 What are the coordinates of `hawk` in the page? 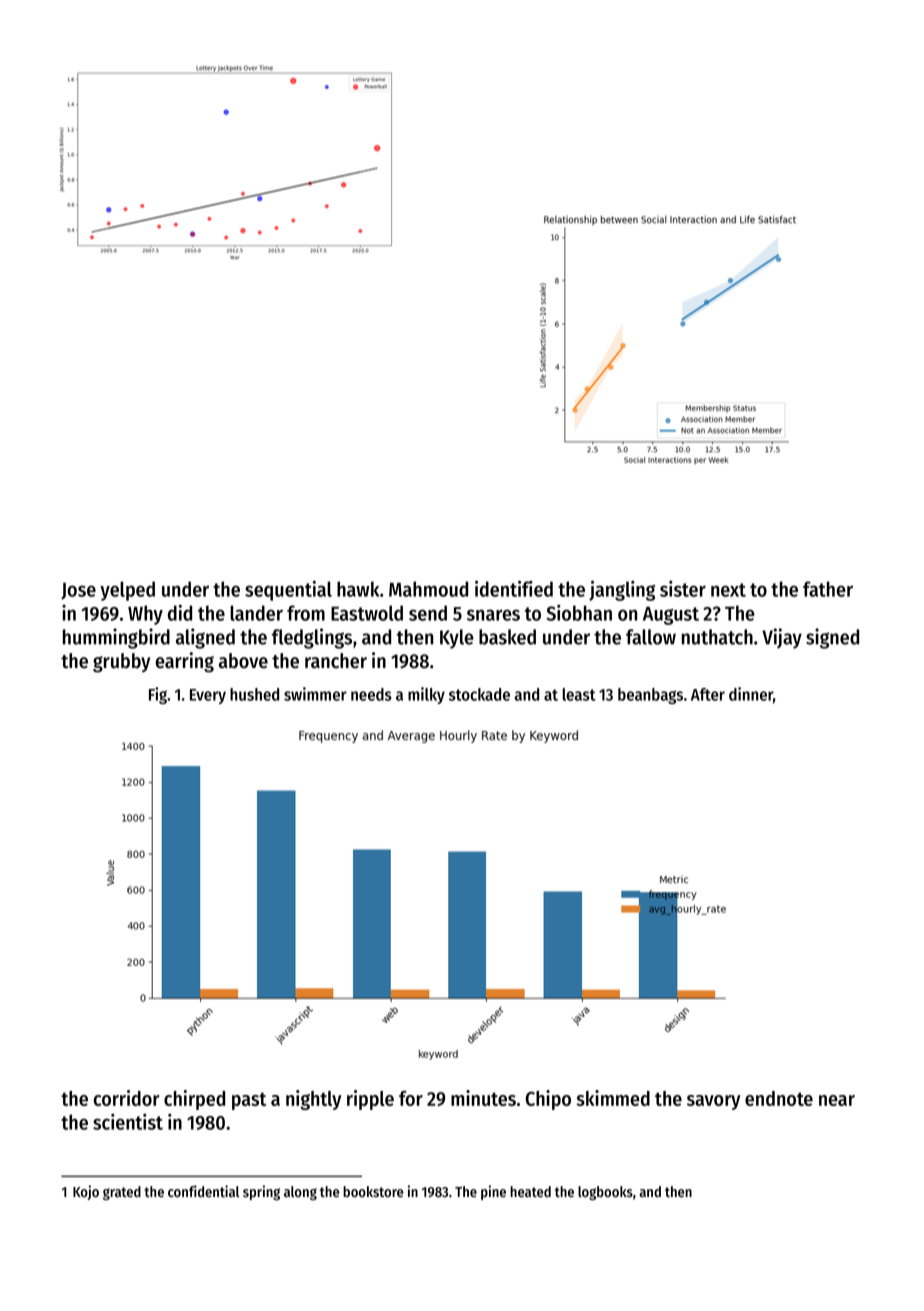 It's located at (358, 589).
